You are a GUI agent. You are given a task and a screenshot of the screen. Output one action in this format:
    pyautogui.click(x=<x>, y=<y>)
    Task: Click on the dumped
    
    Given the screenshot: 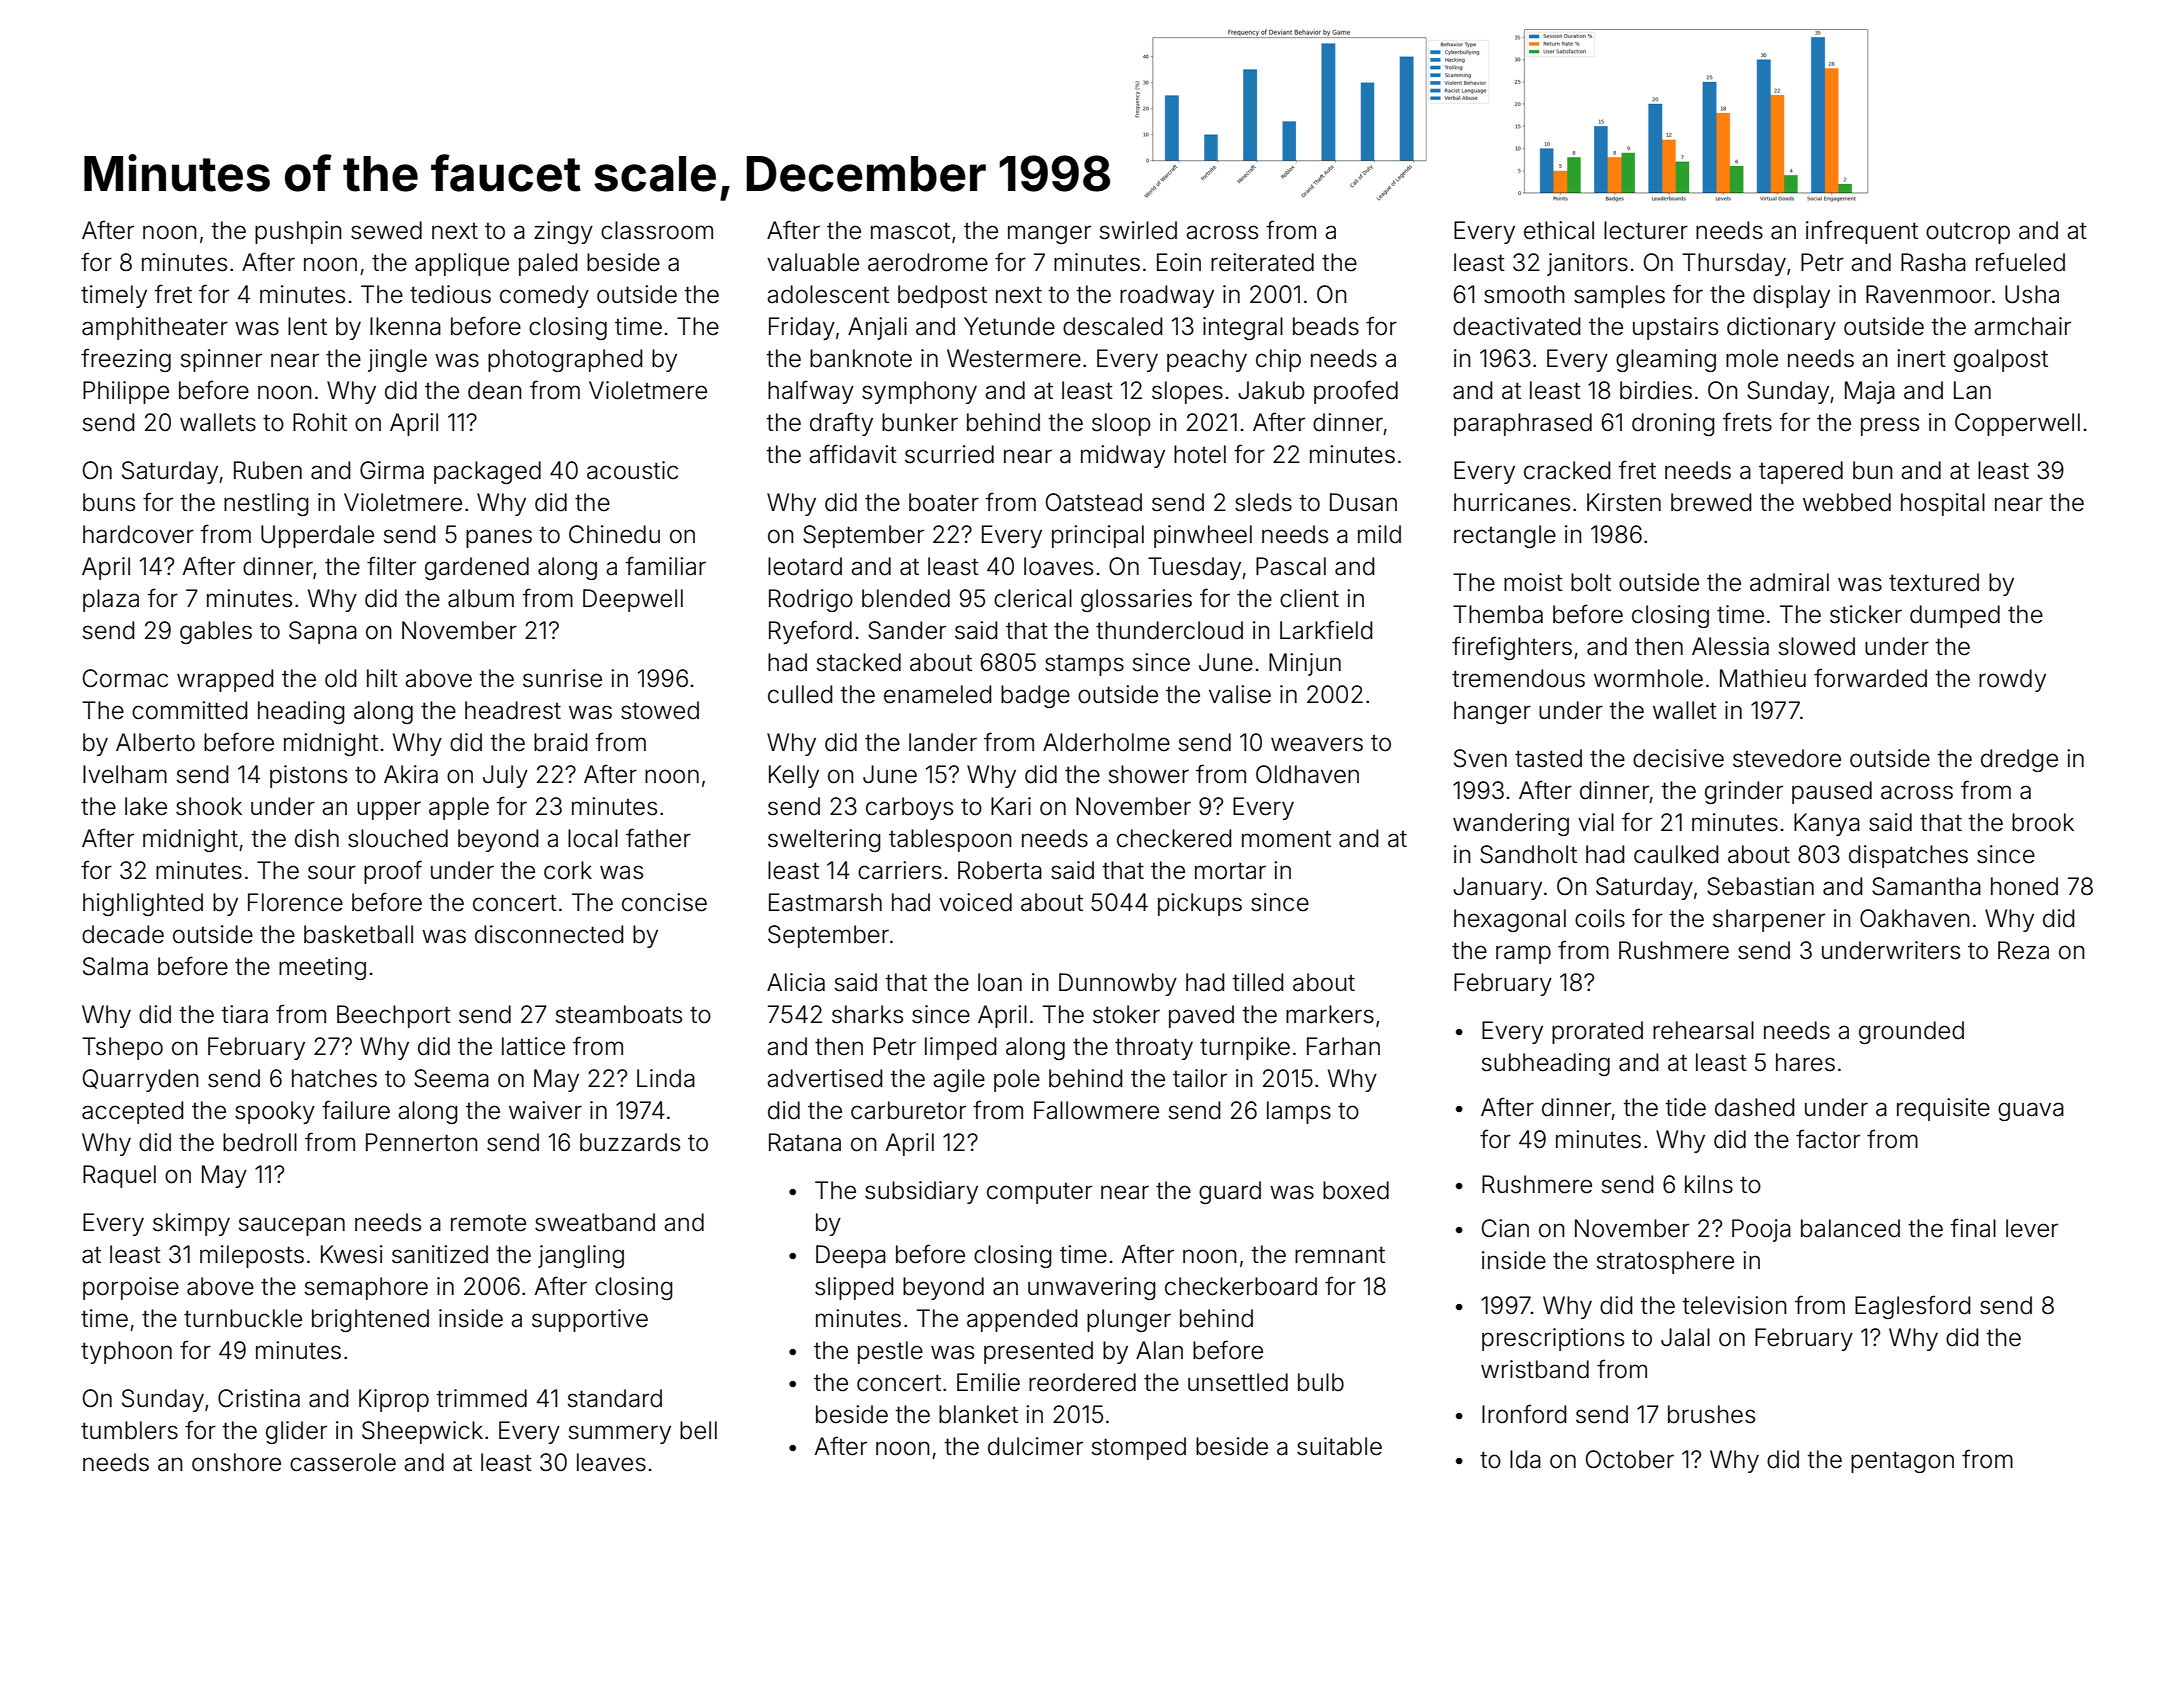 What is the action you would take?
    pyautogui.click(x=1955, y=616)
